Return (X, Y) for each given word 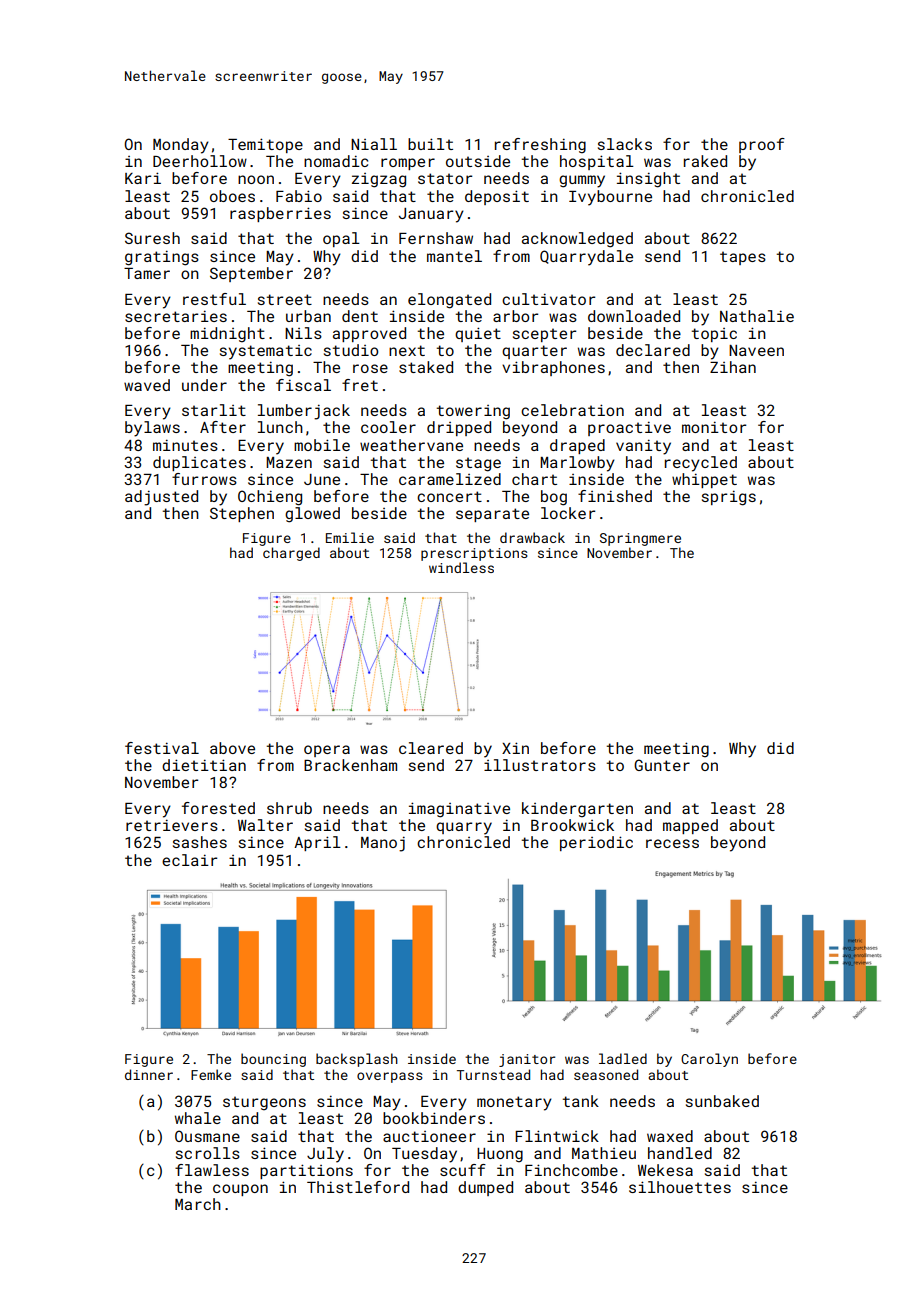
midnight (227, 335)
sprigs (729, 498)
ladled (623, 1058)
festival (162, 748)
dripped (459, 428)
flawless (212, 1170)
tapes (743, 258)
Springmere (640, 539)
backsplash (357, 1060)
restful (214, 299)
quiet (478, 334)
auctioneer (429, 1136)
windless (461, 567)
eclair (189, 860)
